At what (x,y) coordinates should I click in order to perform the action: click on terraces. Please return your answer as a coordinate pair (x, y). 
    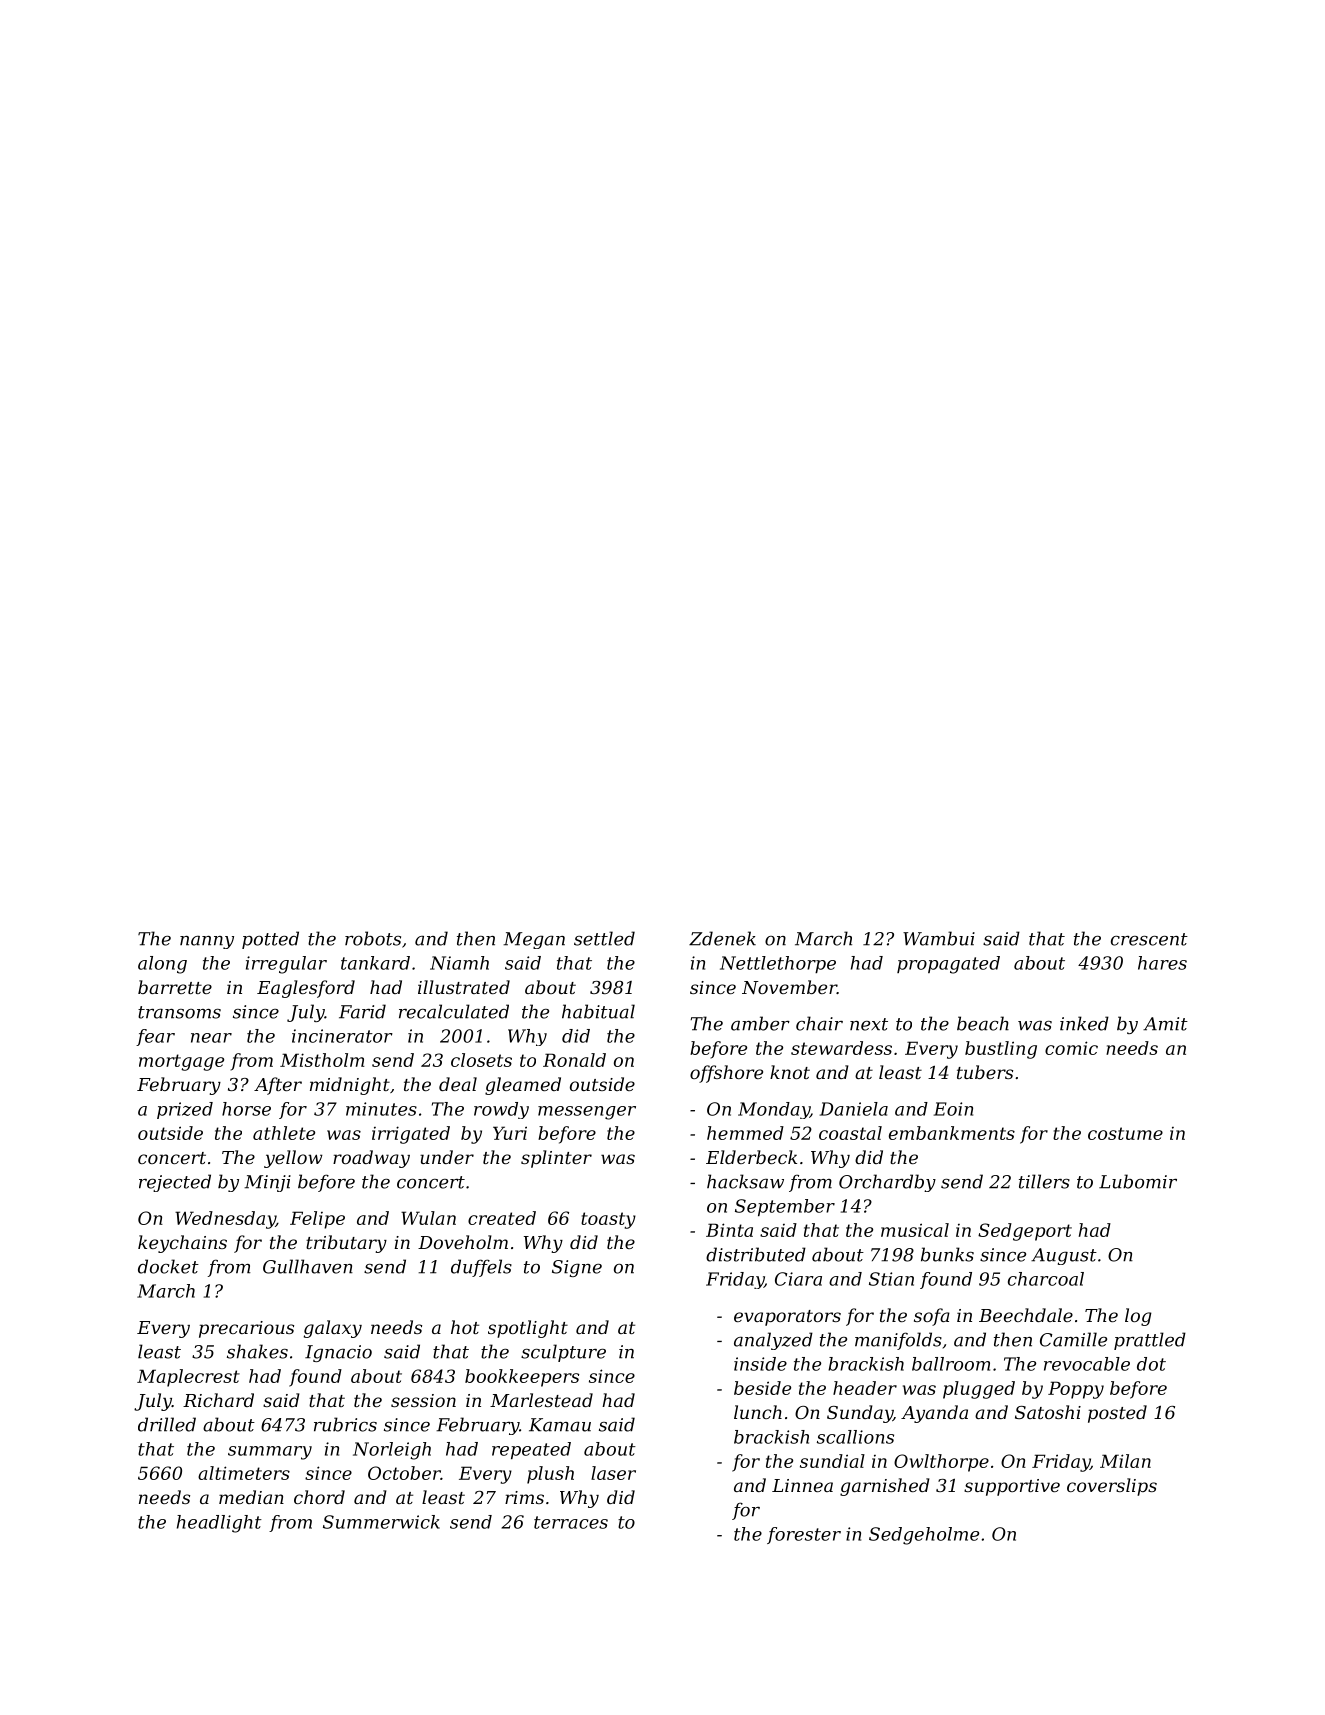
    Looking at the image, I should click on (571, 1522).
